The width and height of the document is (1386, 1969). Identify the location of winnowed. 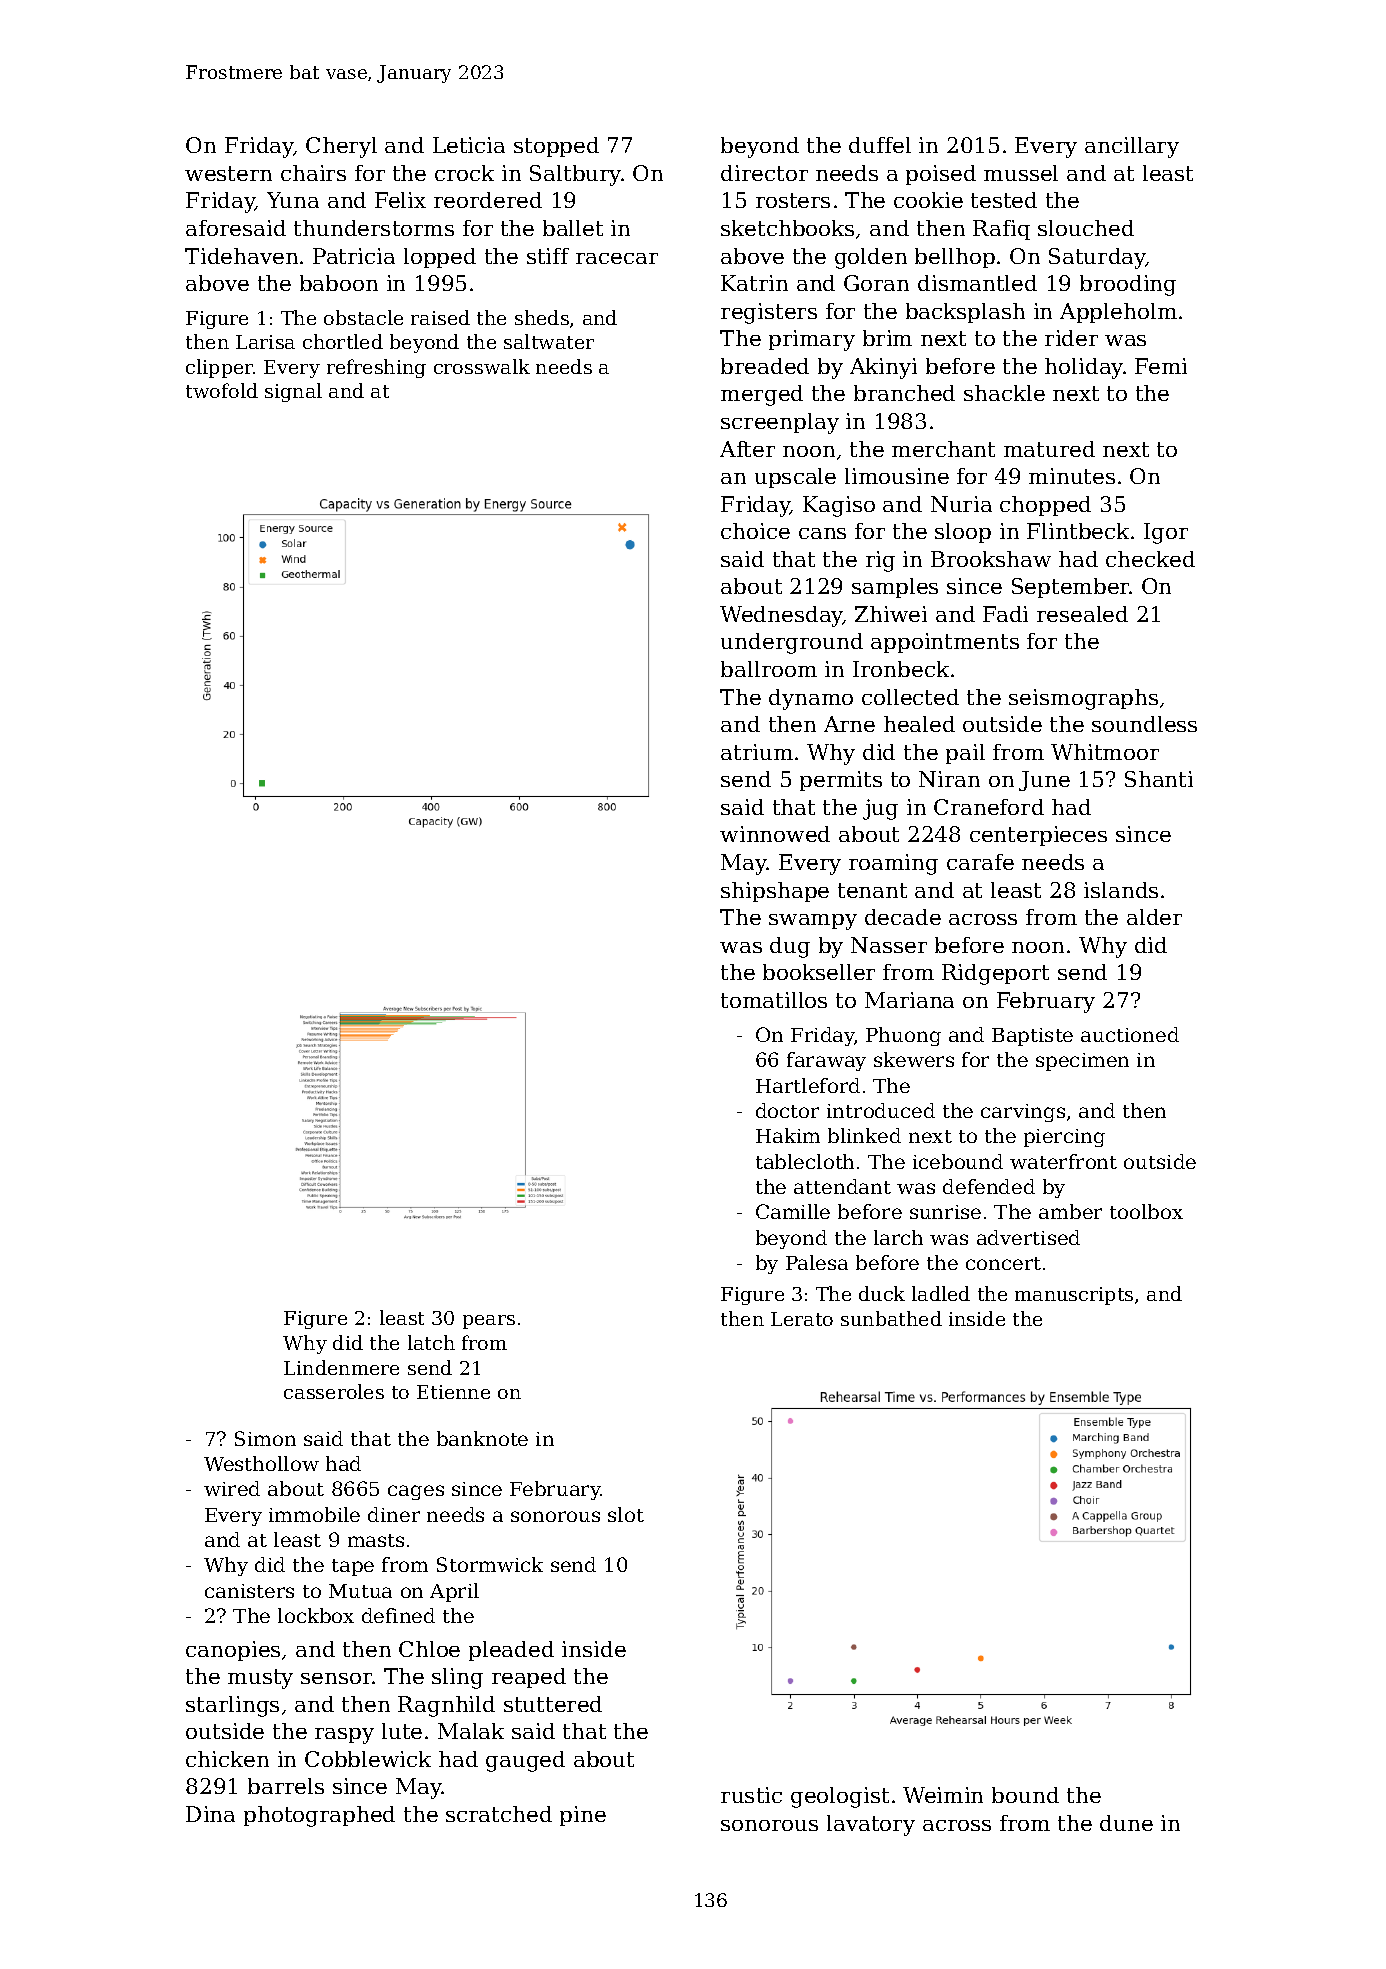
(775, 834).
